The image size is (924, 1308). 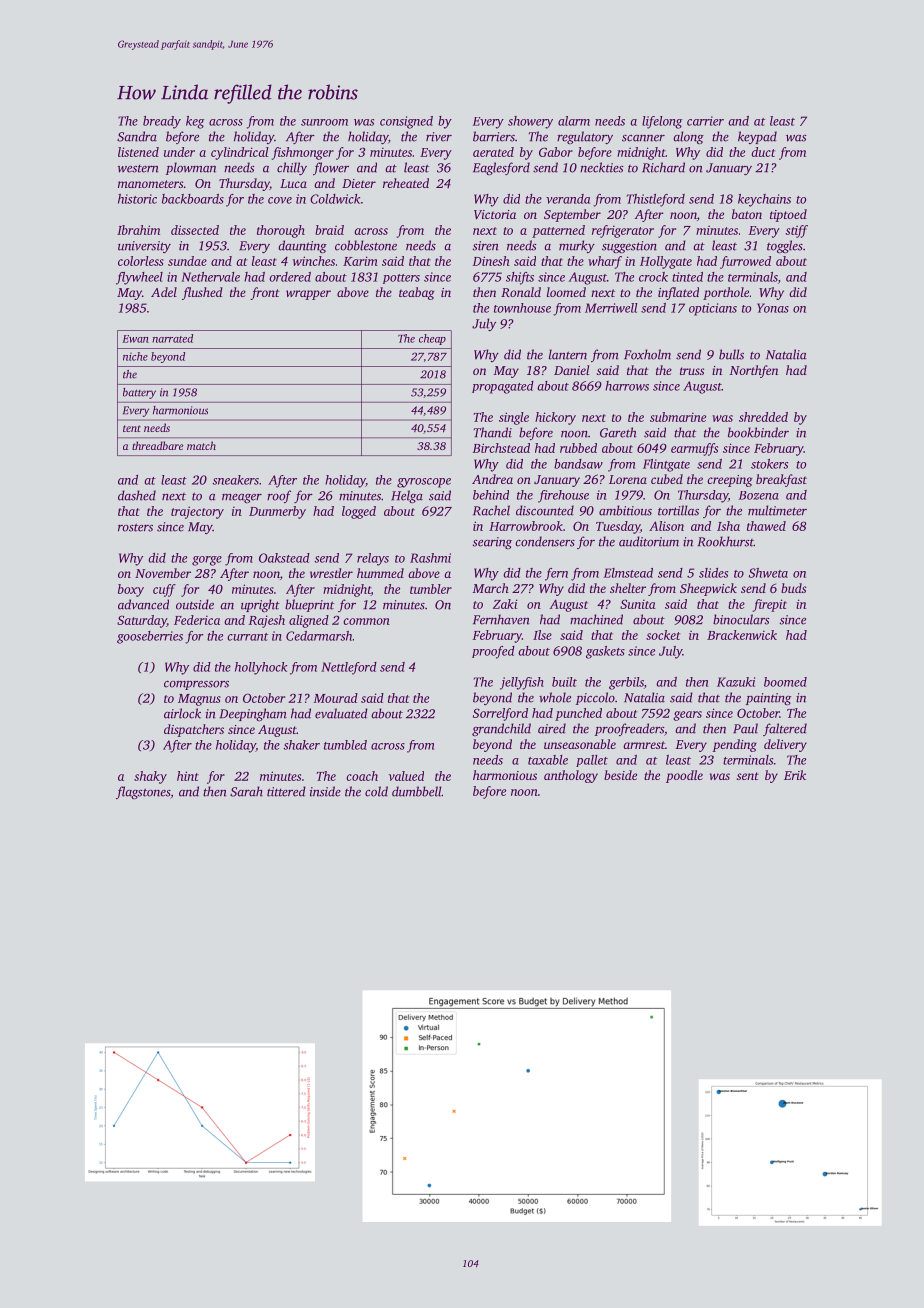 What do you see at coordinates (331, 573) in the page?
I see `wrestler` at bounding box center [331, 573].
